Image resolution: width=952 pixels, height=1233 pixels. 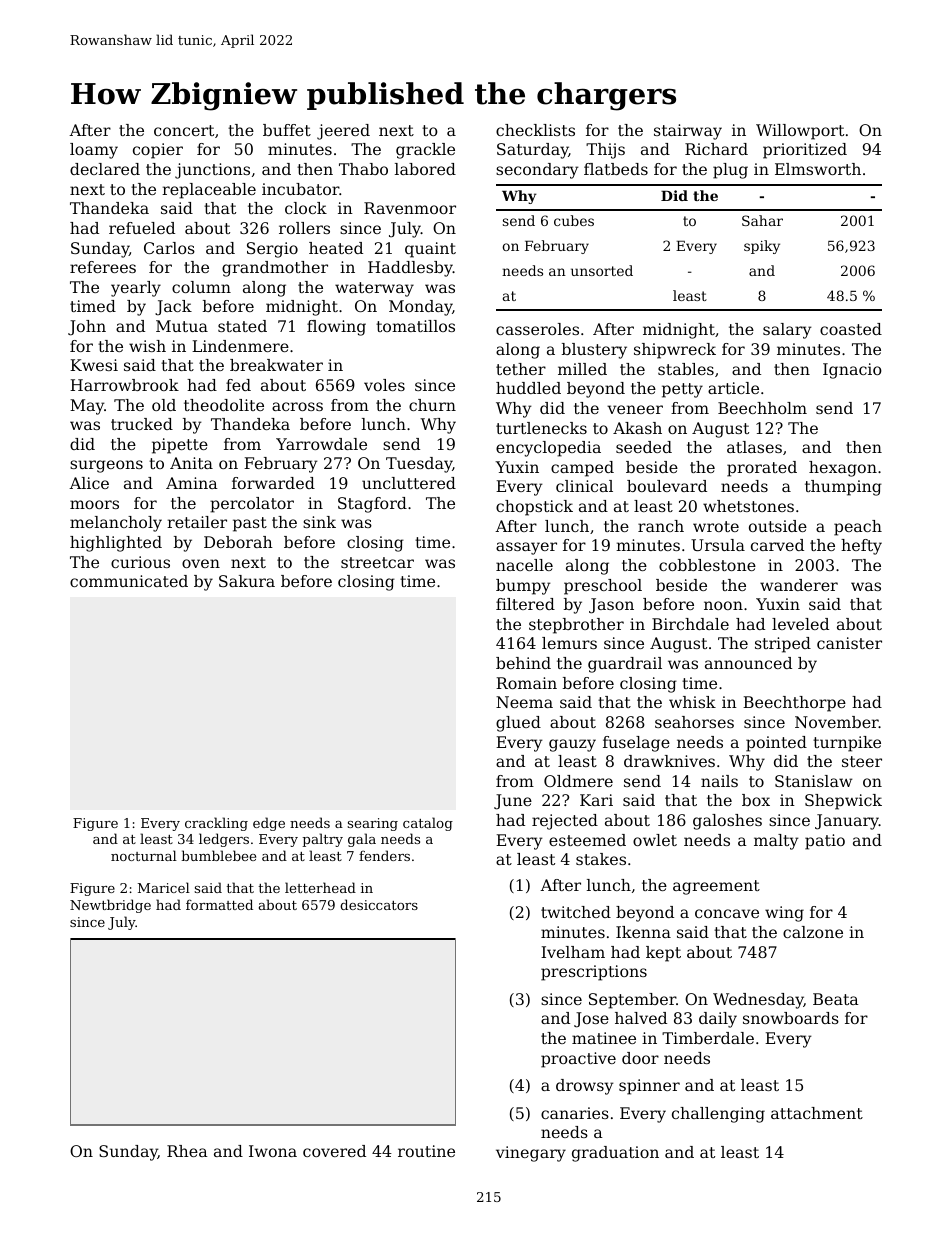 I want to click on Willowport, so click(x=800, y=132).
